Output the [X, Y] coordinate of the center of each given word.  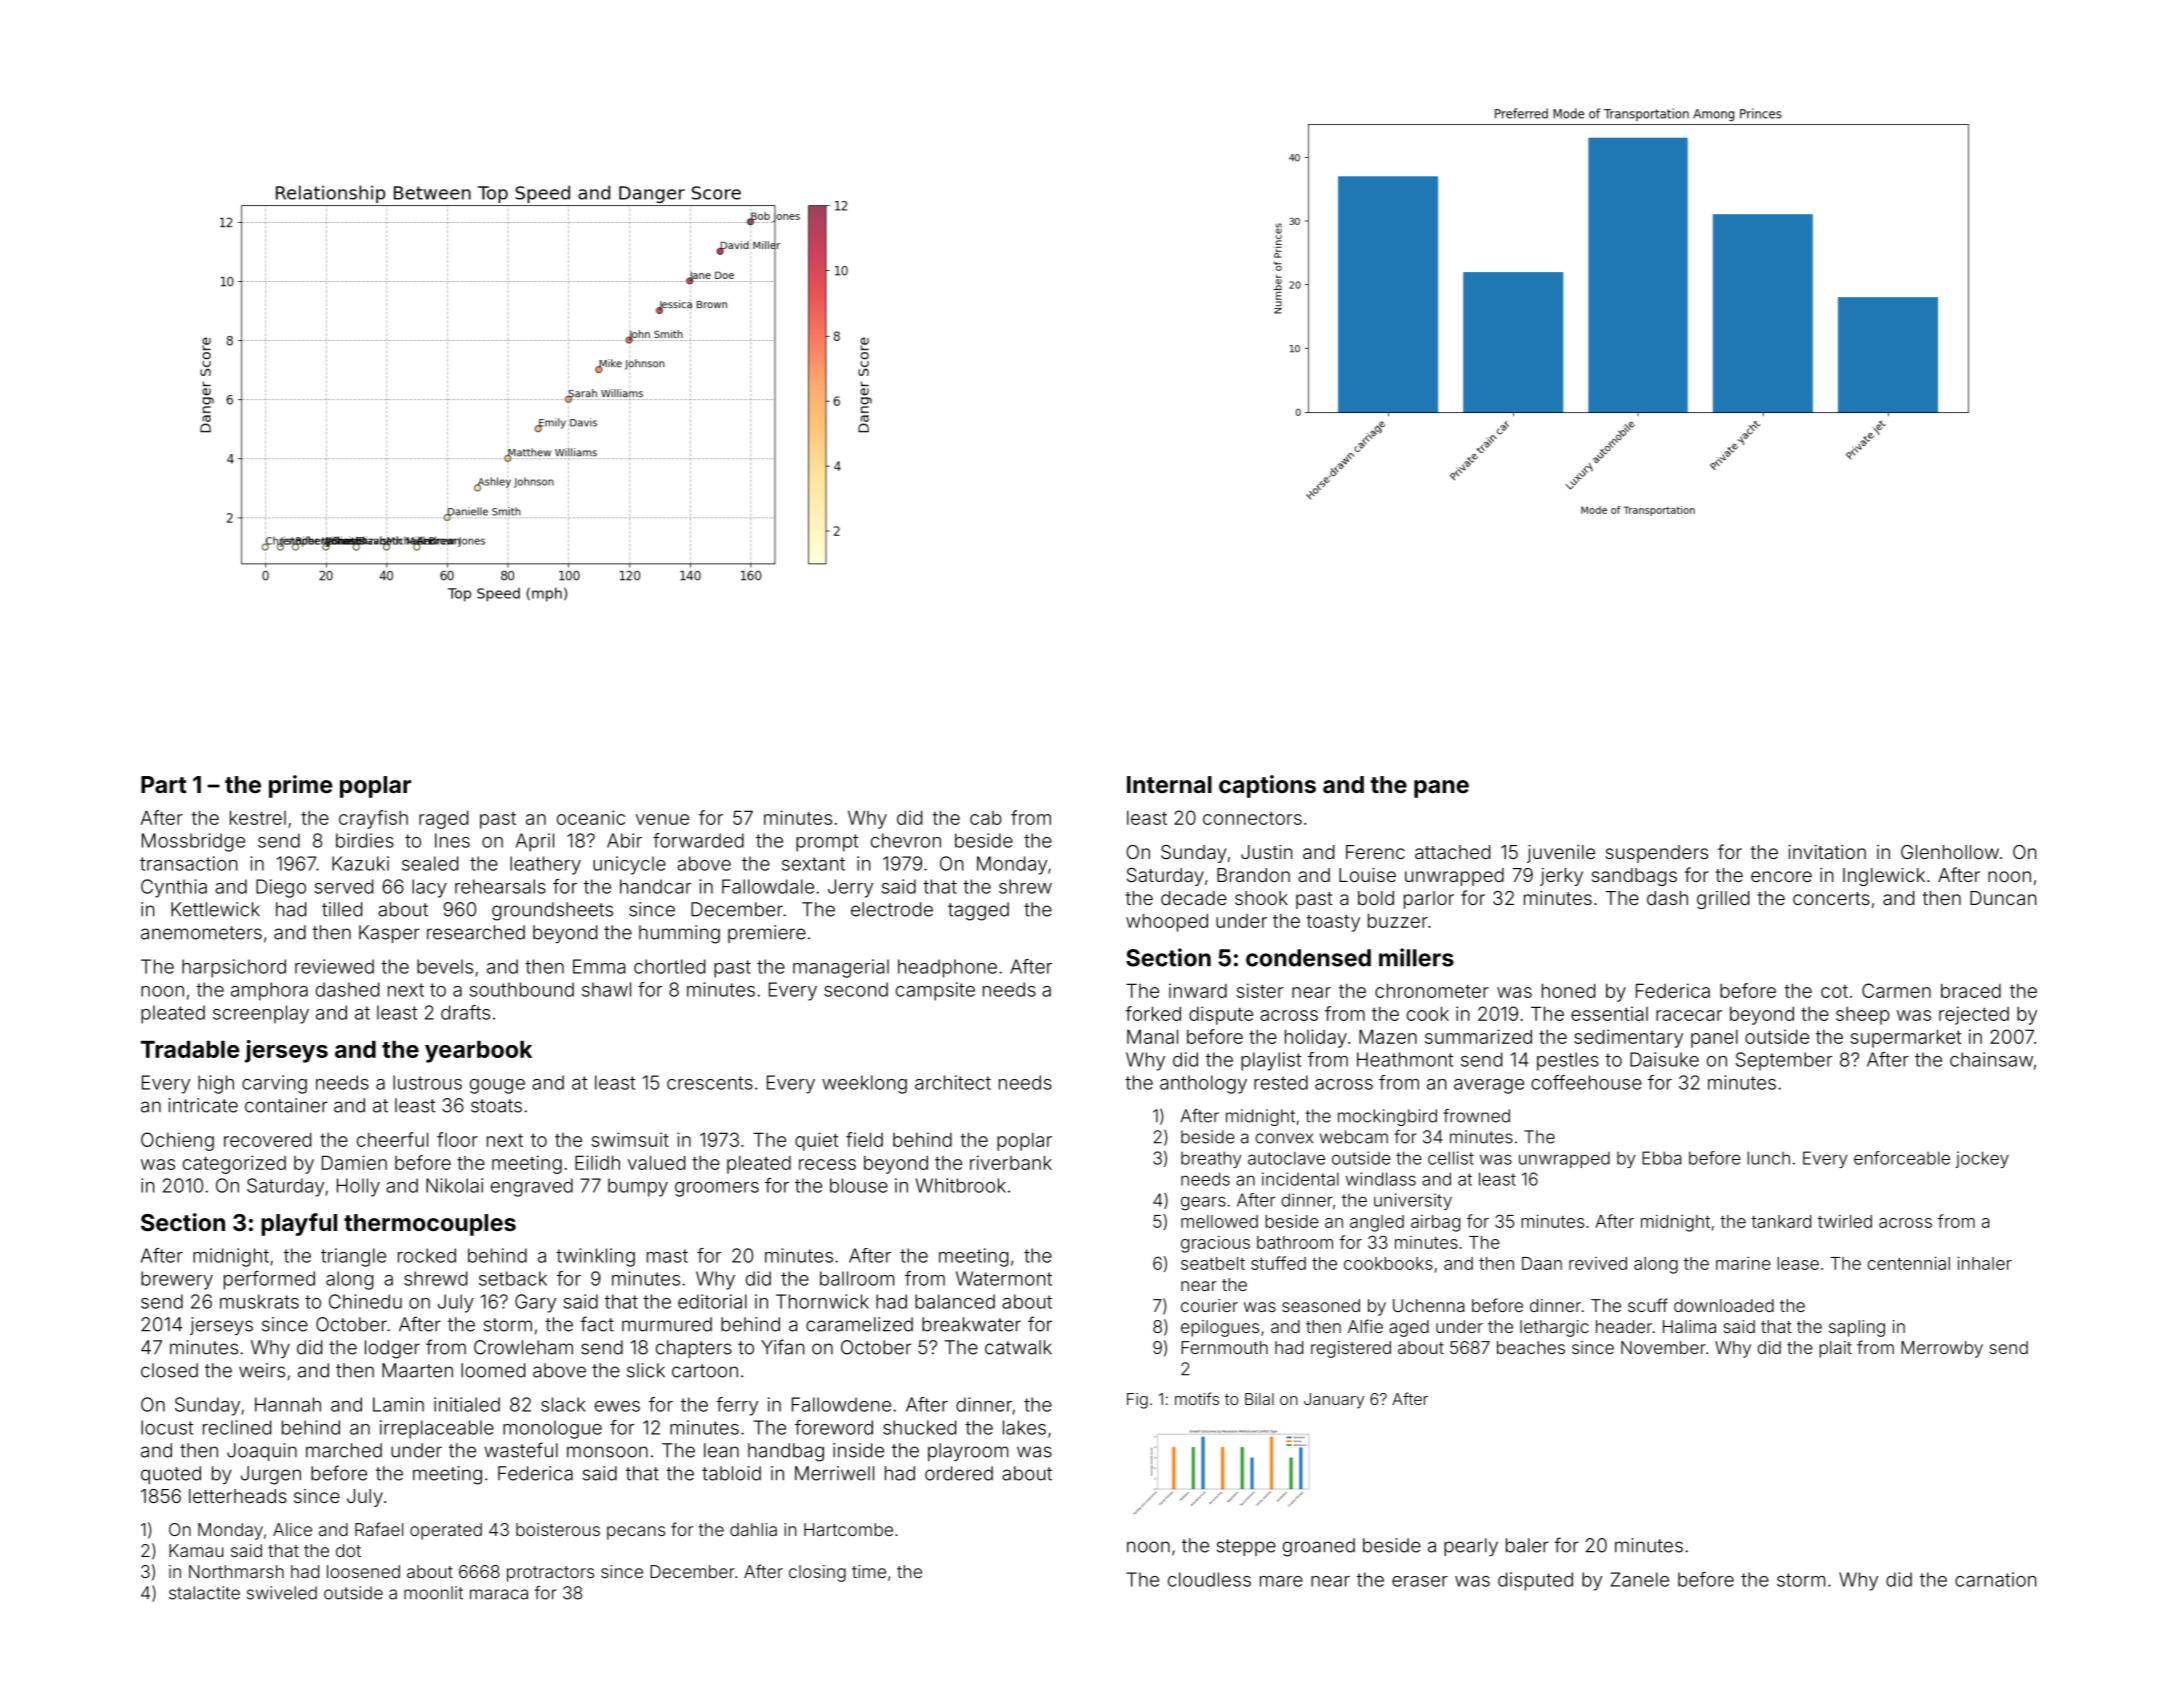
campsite [935, 991]
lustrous [427, 1082]
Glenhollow [1950, 852]
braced [1971, 991]
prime [300, 786]
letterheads [238, 1496]
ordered [959, 1473]
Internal [1169, 784]
